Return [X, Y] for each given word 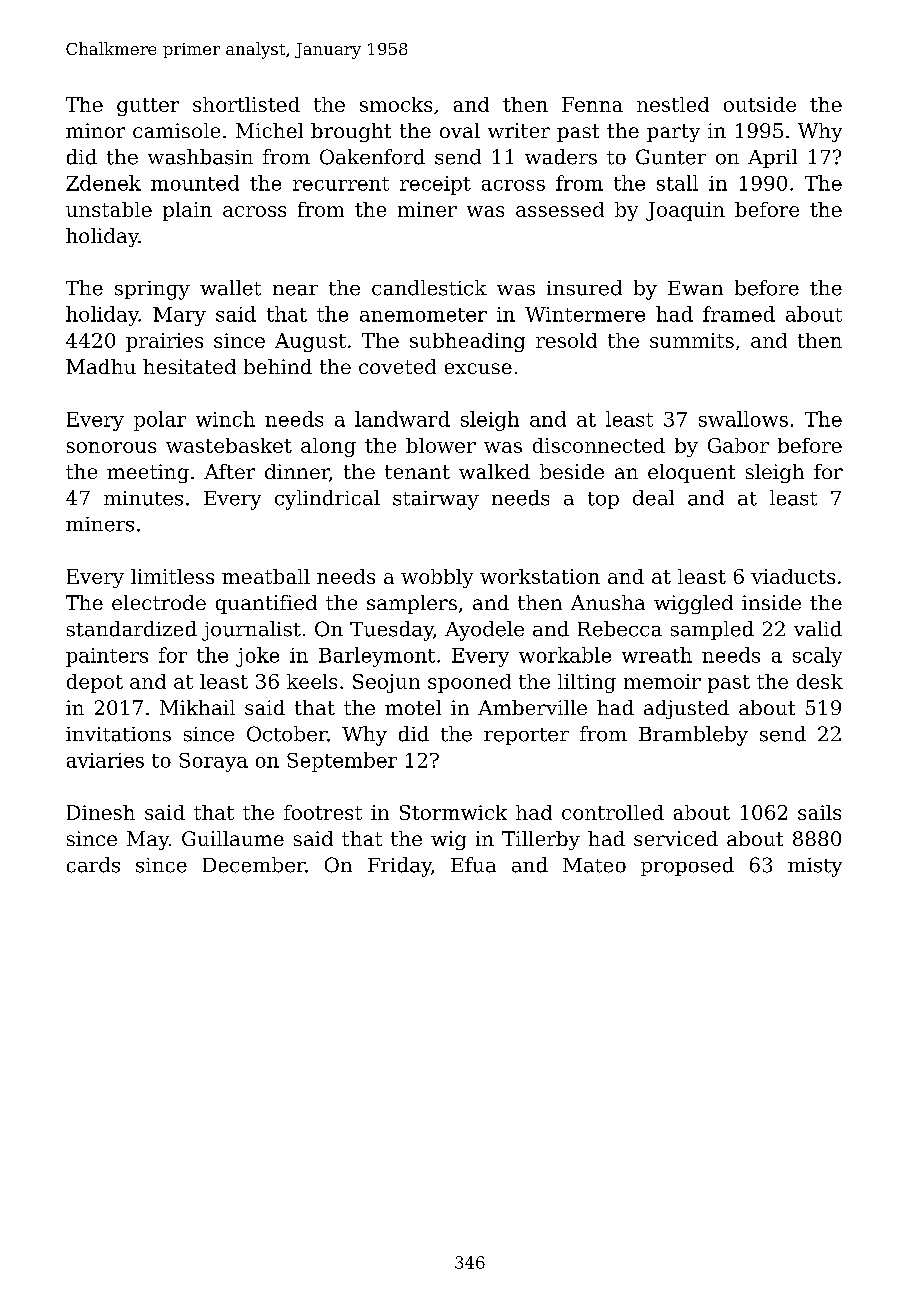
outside [760, 104]
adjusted [686, 709]
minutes [143, 498]
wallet [230, 288]
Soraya [213, 762]
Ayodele [484, 631]
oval [460, 130]
